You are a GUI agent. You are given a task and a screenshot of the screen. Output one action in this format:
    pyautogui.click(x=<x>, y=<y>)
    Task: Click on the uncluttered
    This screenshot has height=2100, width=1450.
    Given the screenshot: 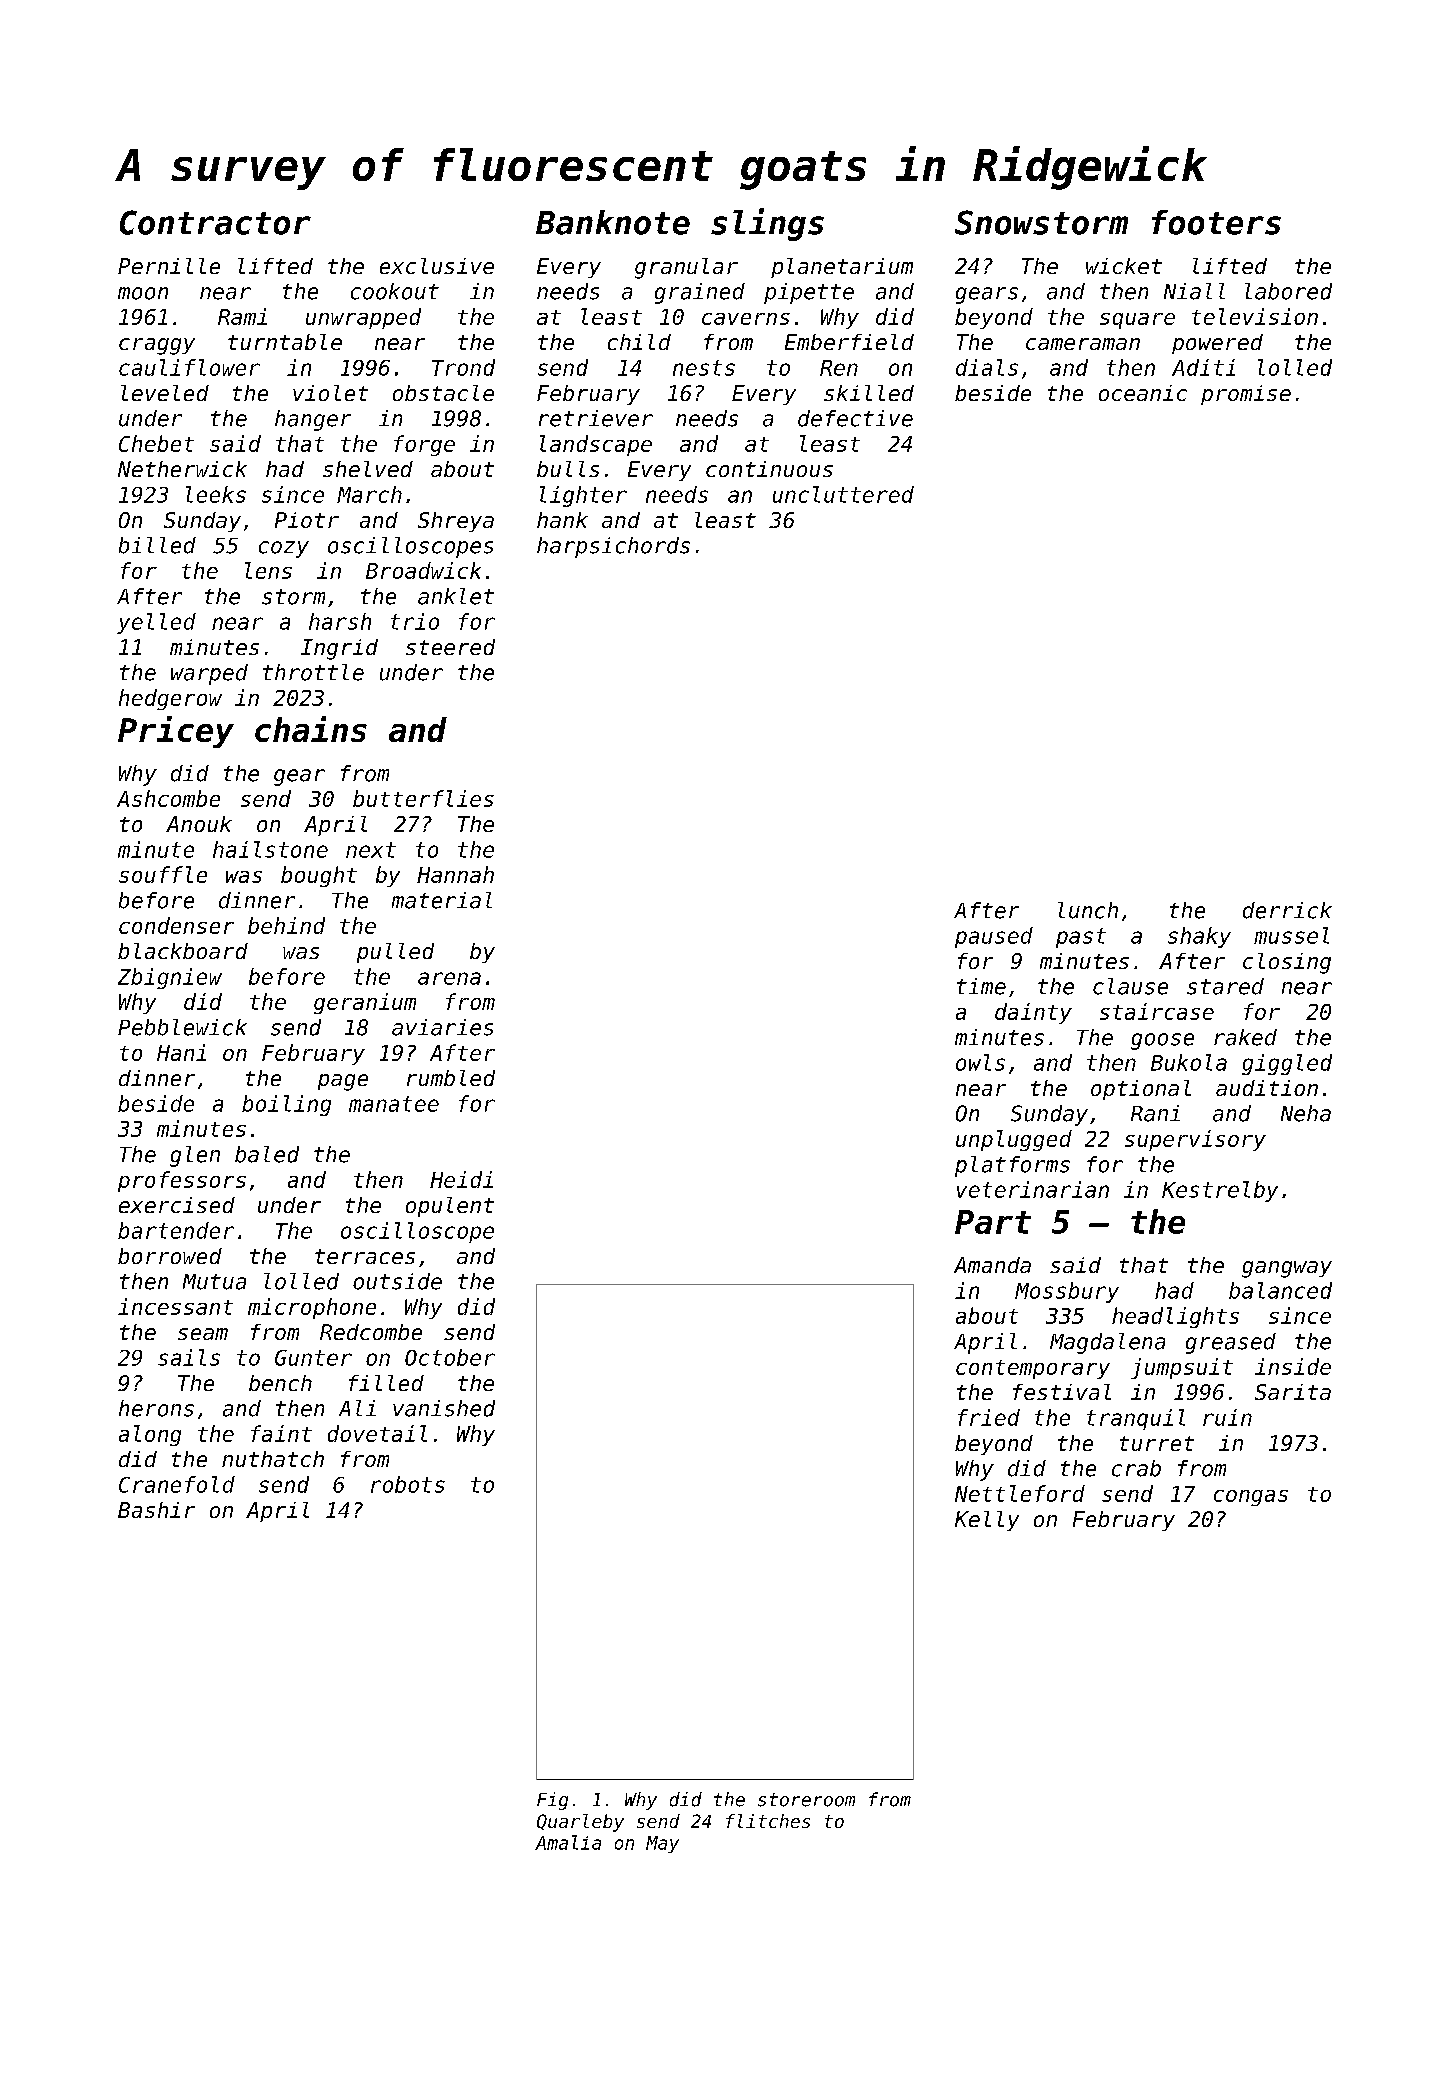 What is the action you would take?
    pyautogui.click(x=843, y=494)
